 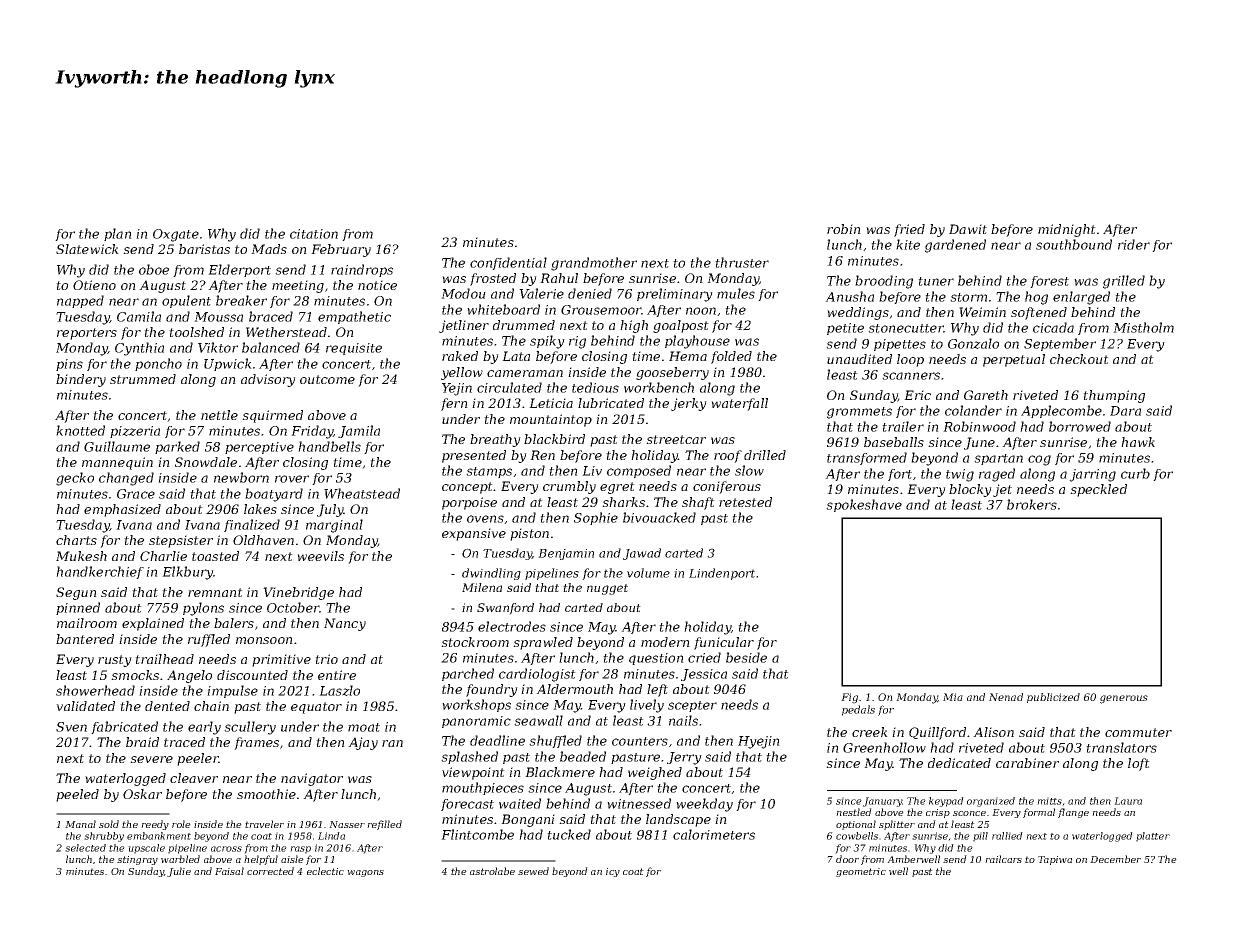 What do you see at coordinates (463, 293) in the screenshot?
I see `Modou` at bounding box center [463, 293].
